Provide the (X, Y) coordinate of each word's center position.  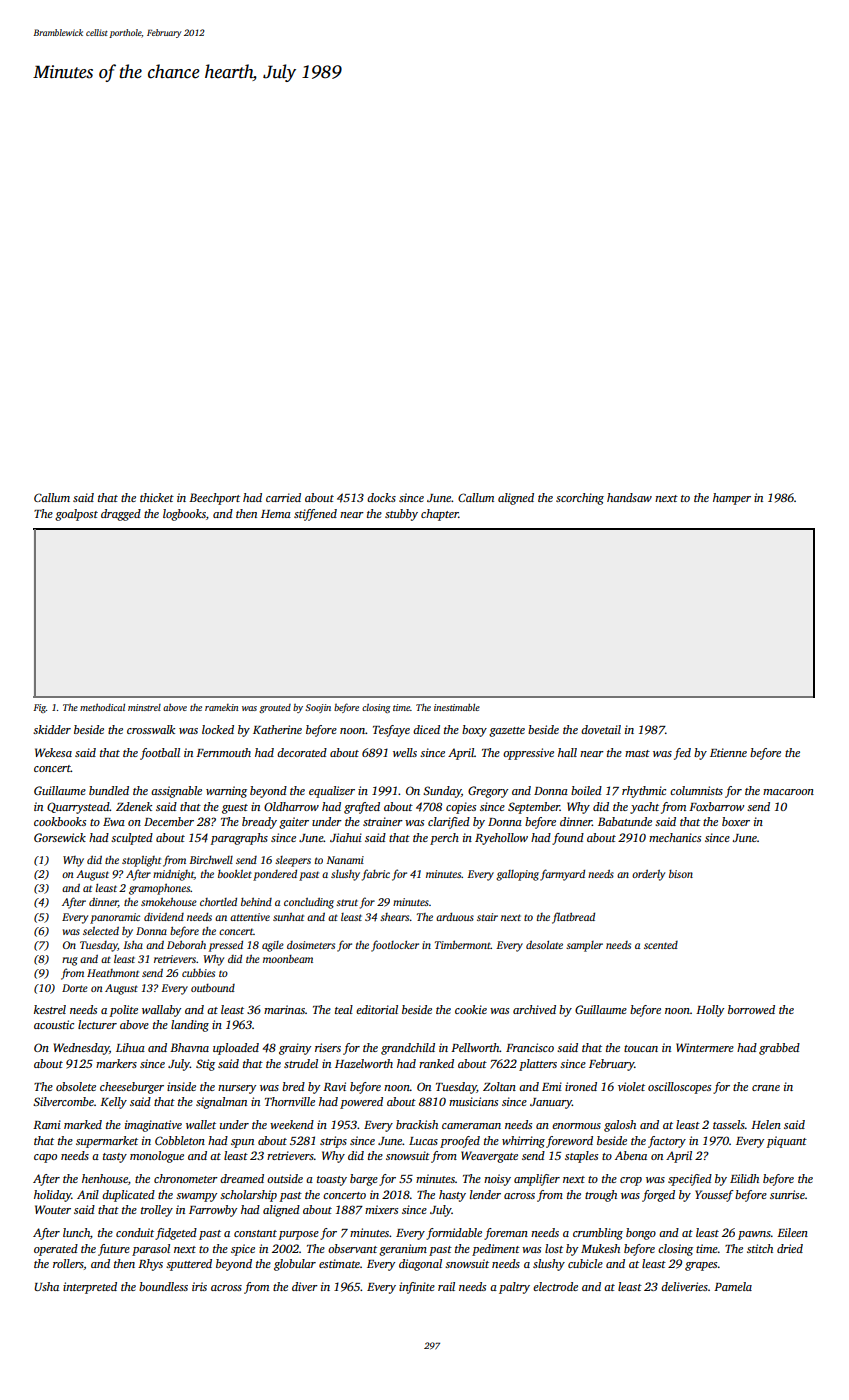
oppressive (528, 754)
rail (446, 1286)
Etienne (728, 752)
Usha (46, 1286)
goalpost (76, 515)
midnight (173, 875)
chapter (440, 515)
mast (637, 753)
